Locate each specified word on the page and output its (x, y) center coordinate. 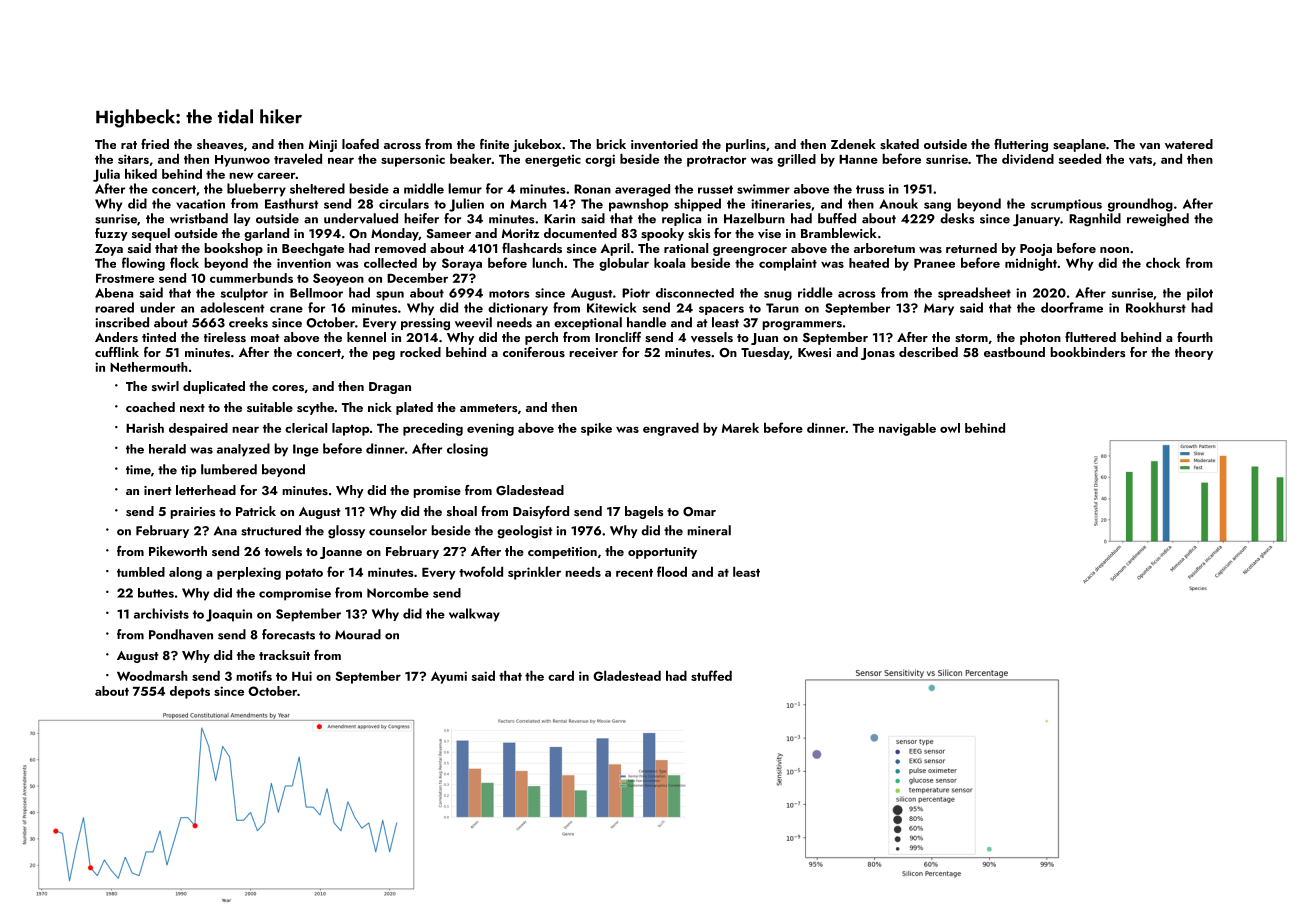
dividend (1028, 159)
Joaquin (229, 615)
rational (686, 248)
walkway (474, 615)
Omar (699, 512)
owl (950, 428)
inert (157, 490)
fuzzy (111, 234)
